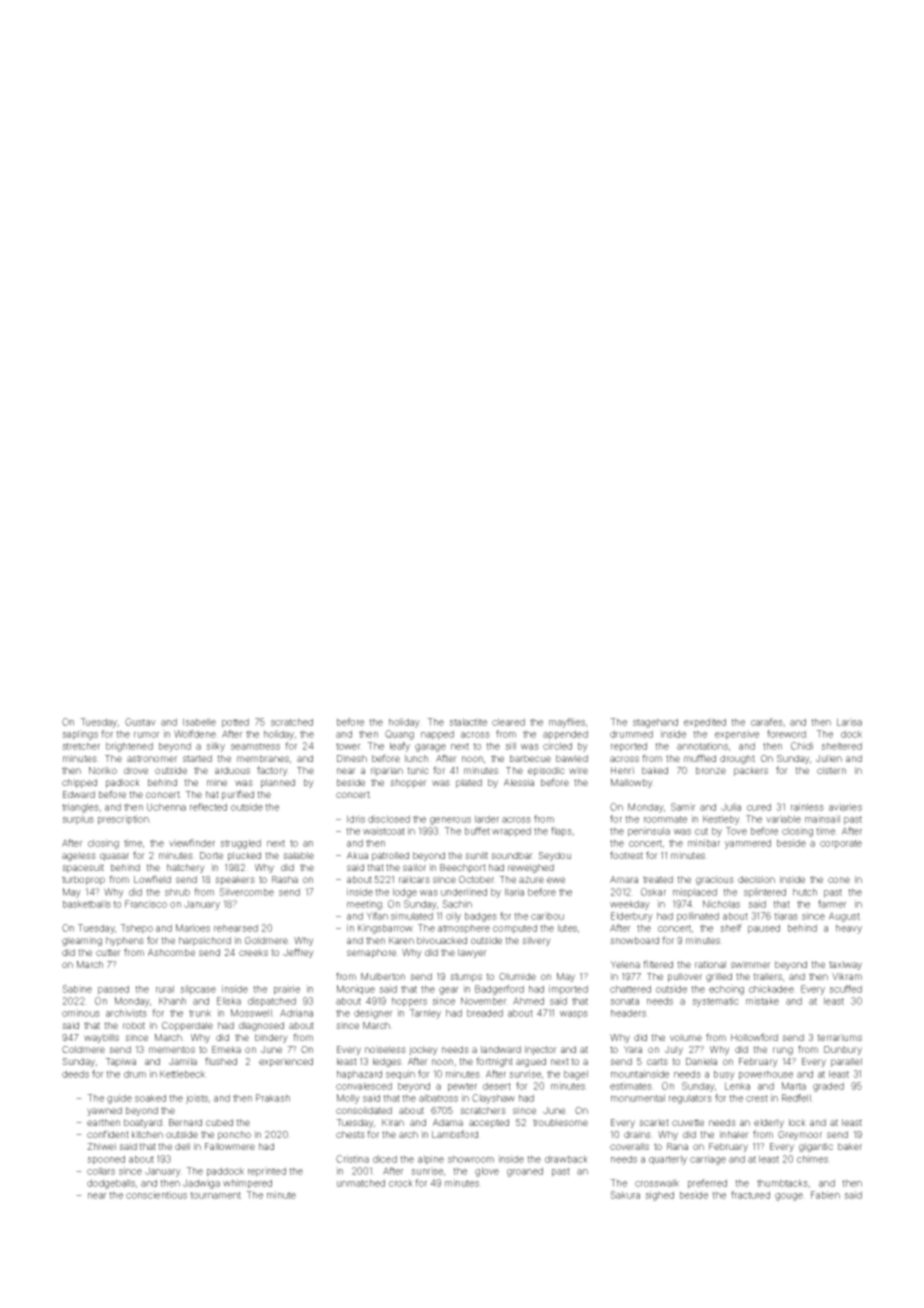  I want to click on splintered, so click(765, 893).
